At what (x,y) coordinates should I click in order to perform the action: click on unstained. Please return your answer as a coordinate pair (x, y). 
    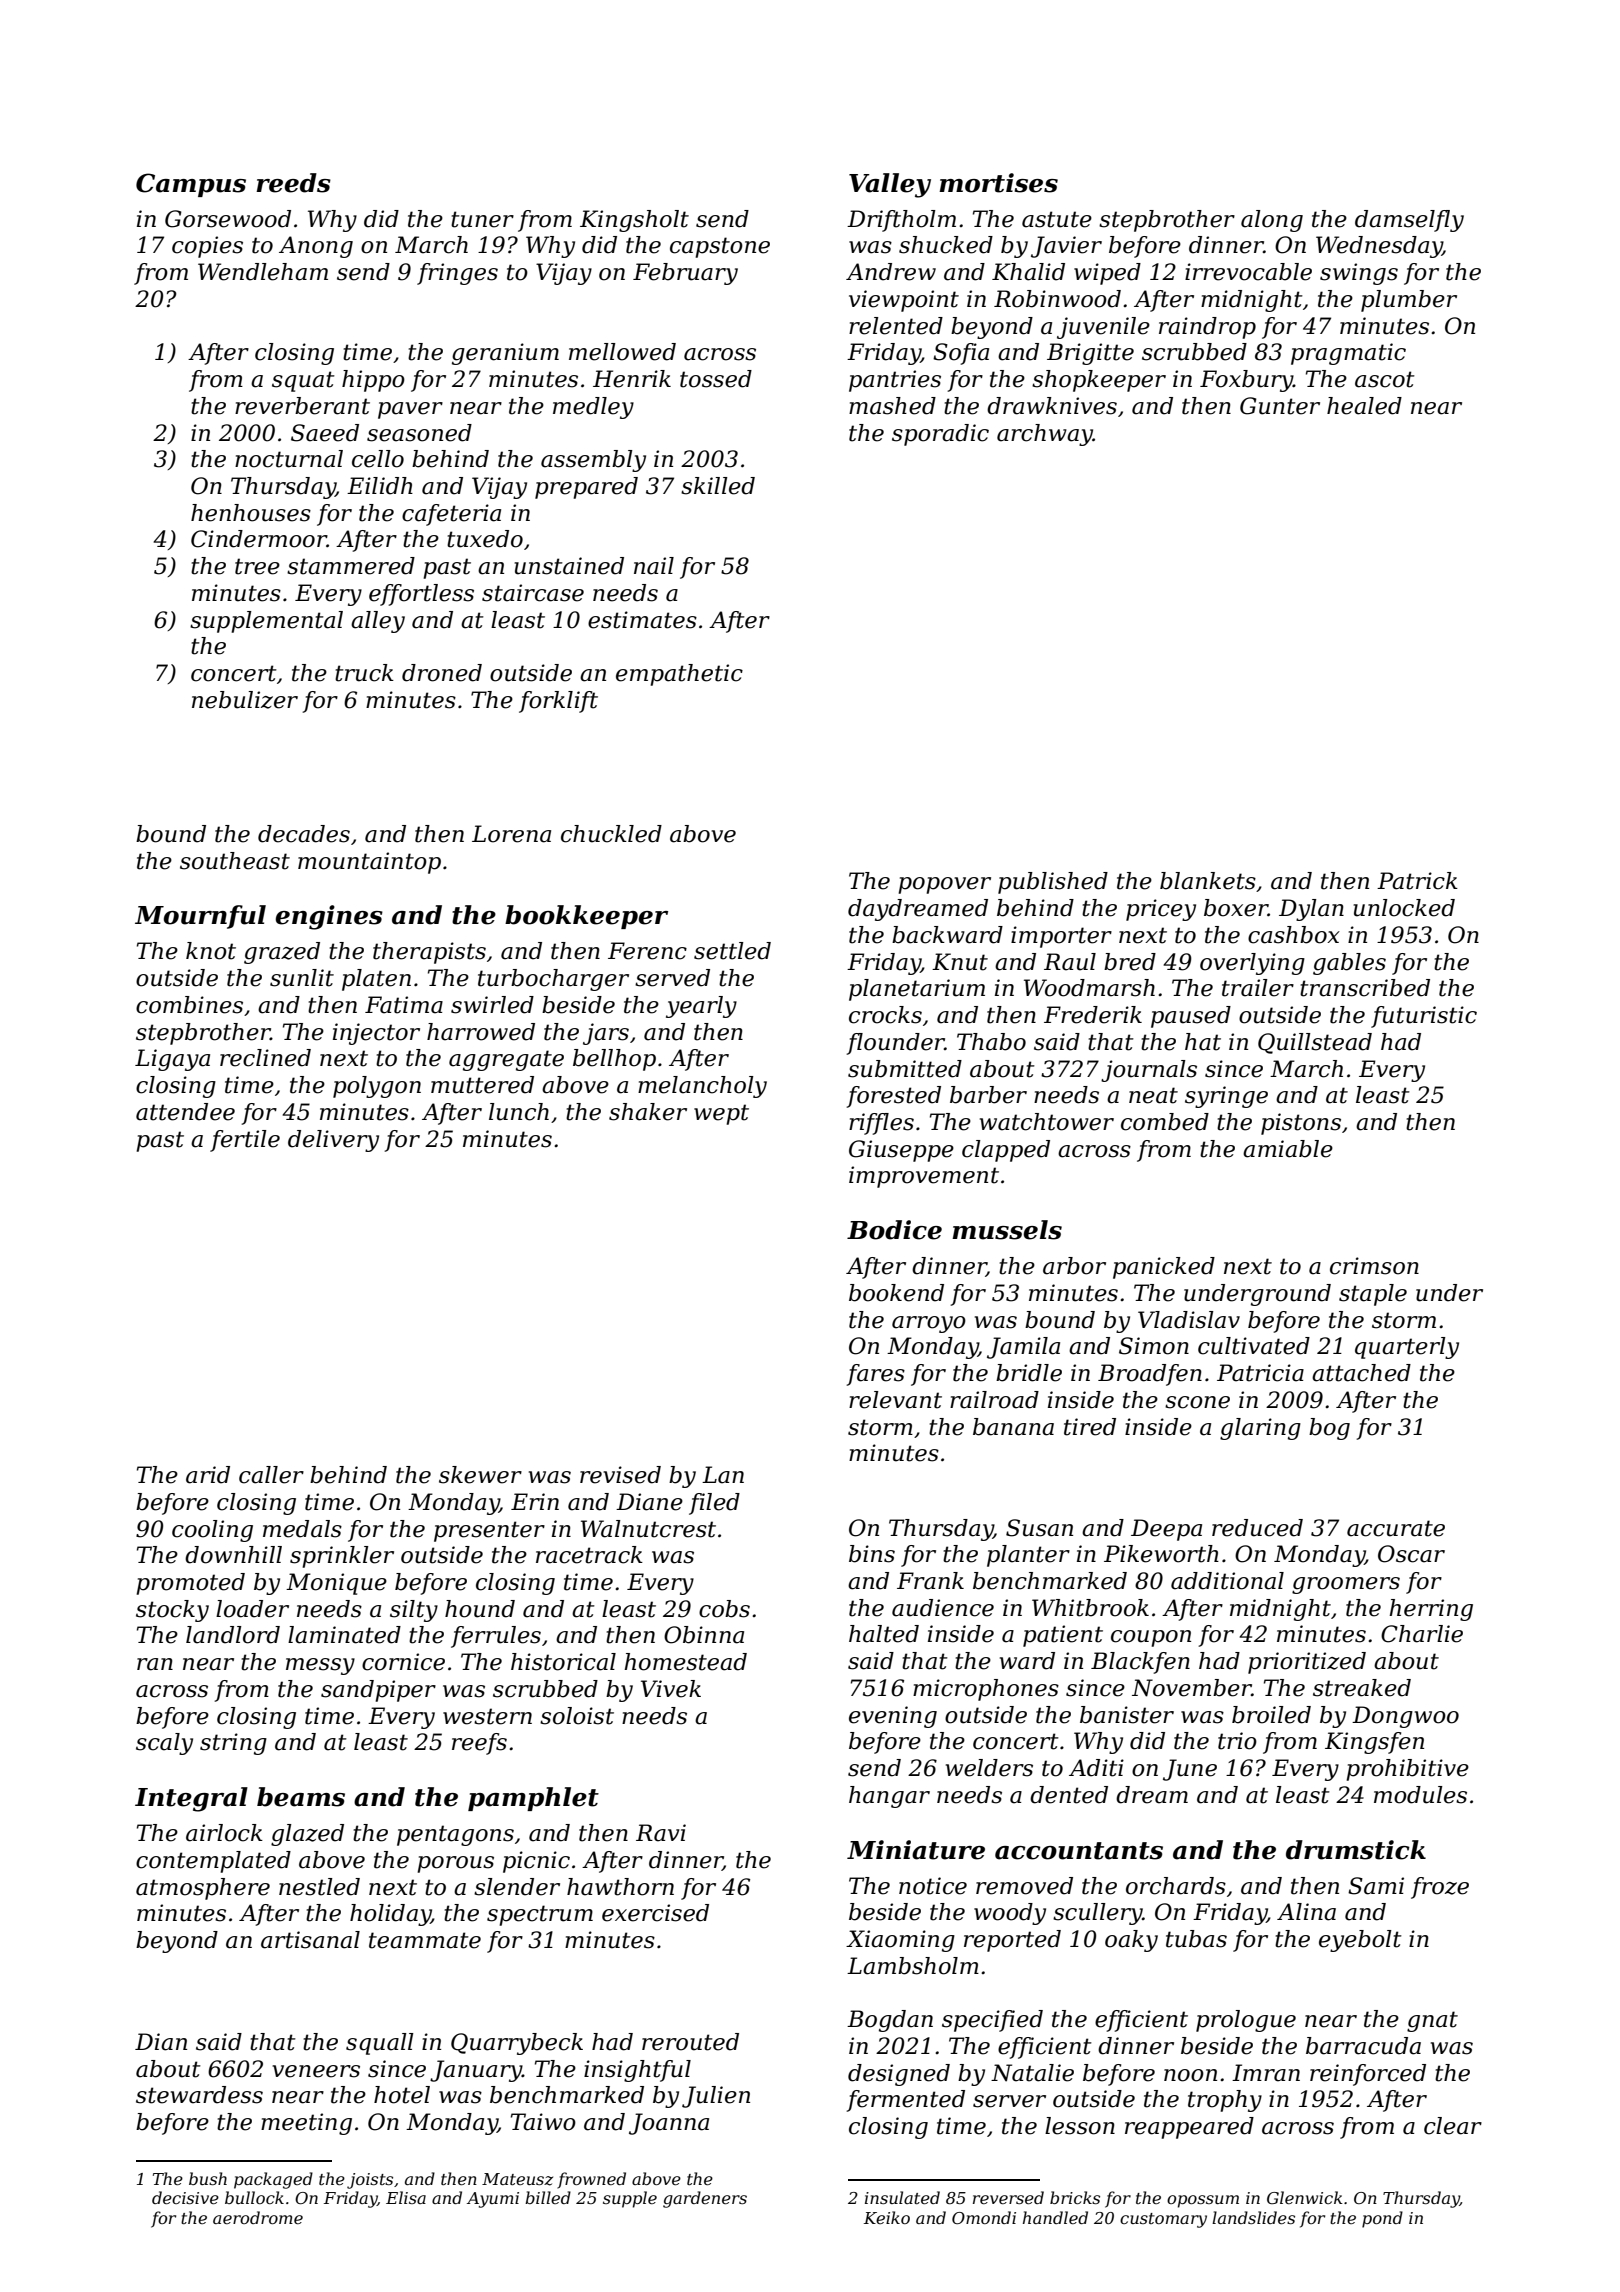
    Looking at the image, I should click on (569, 566).
